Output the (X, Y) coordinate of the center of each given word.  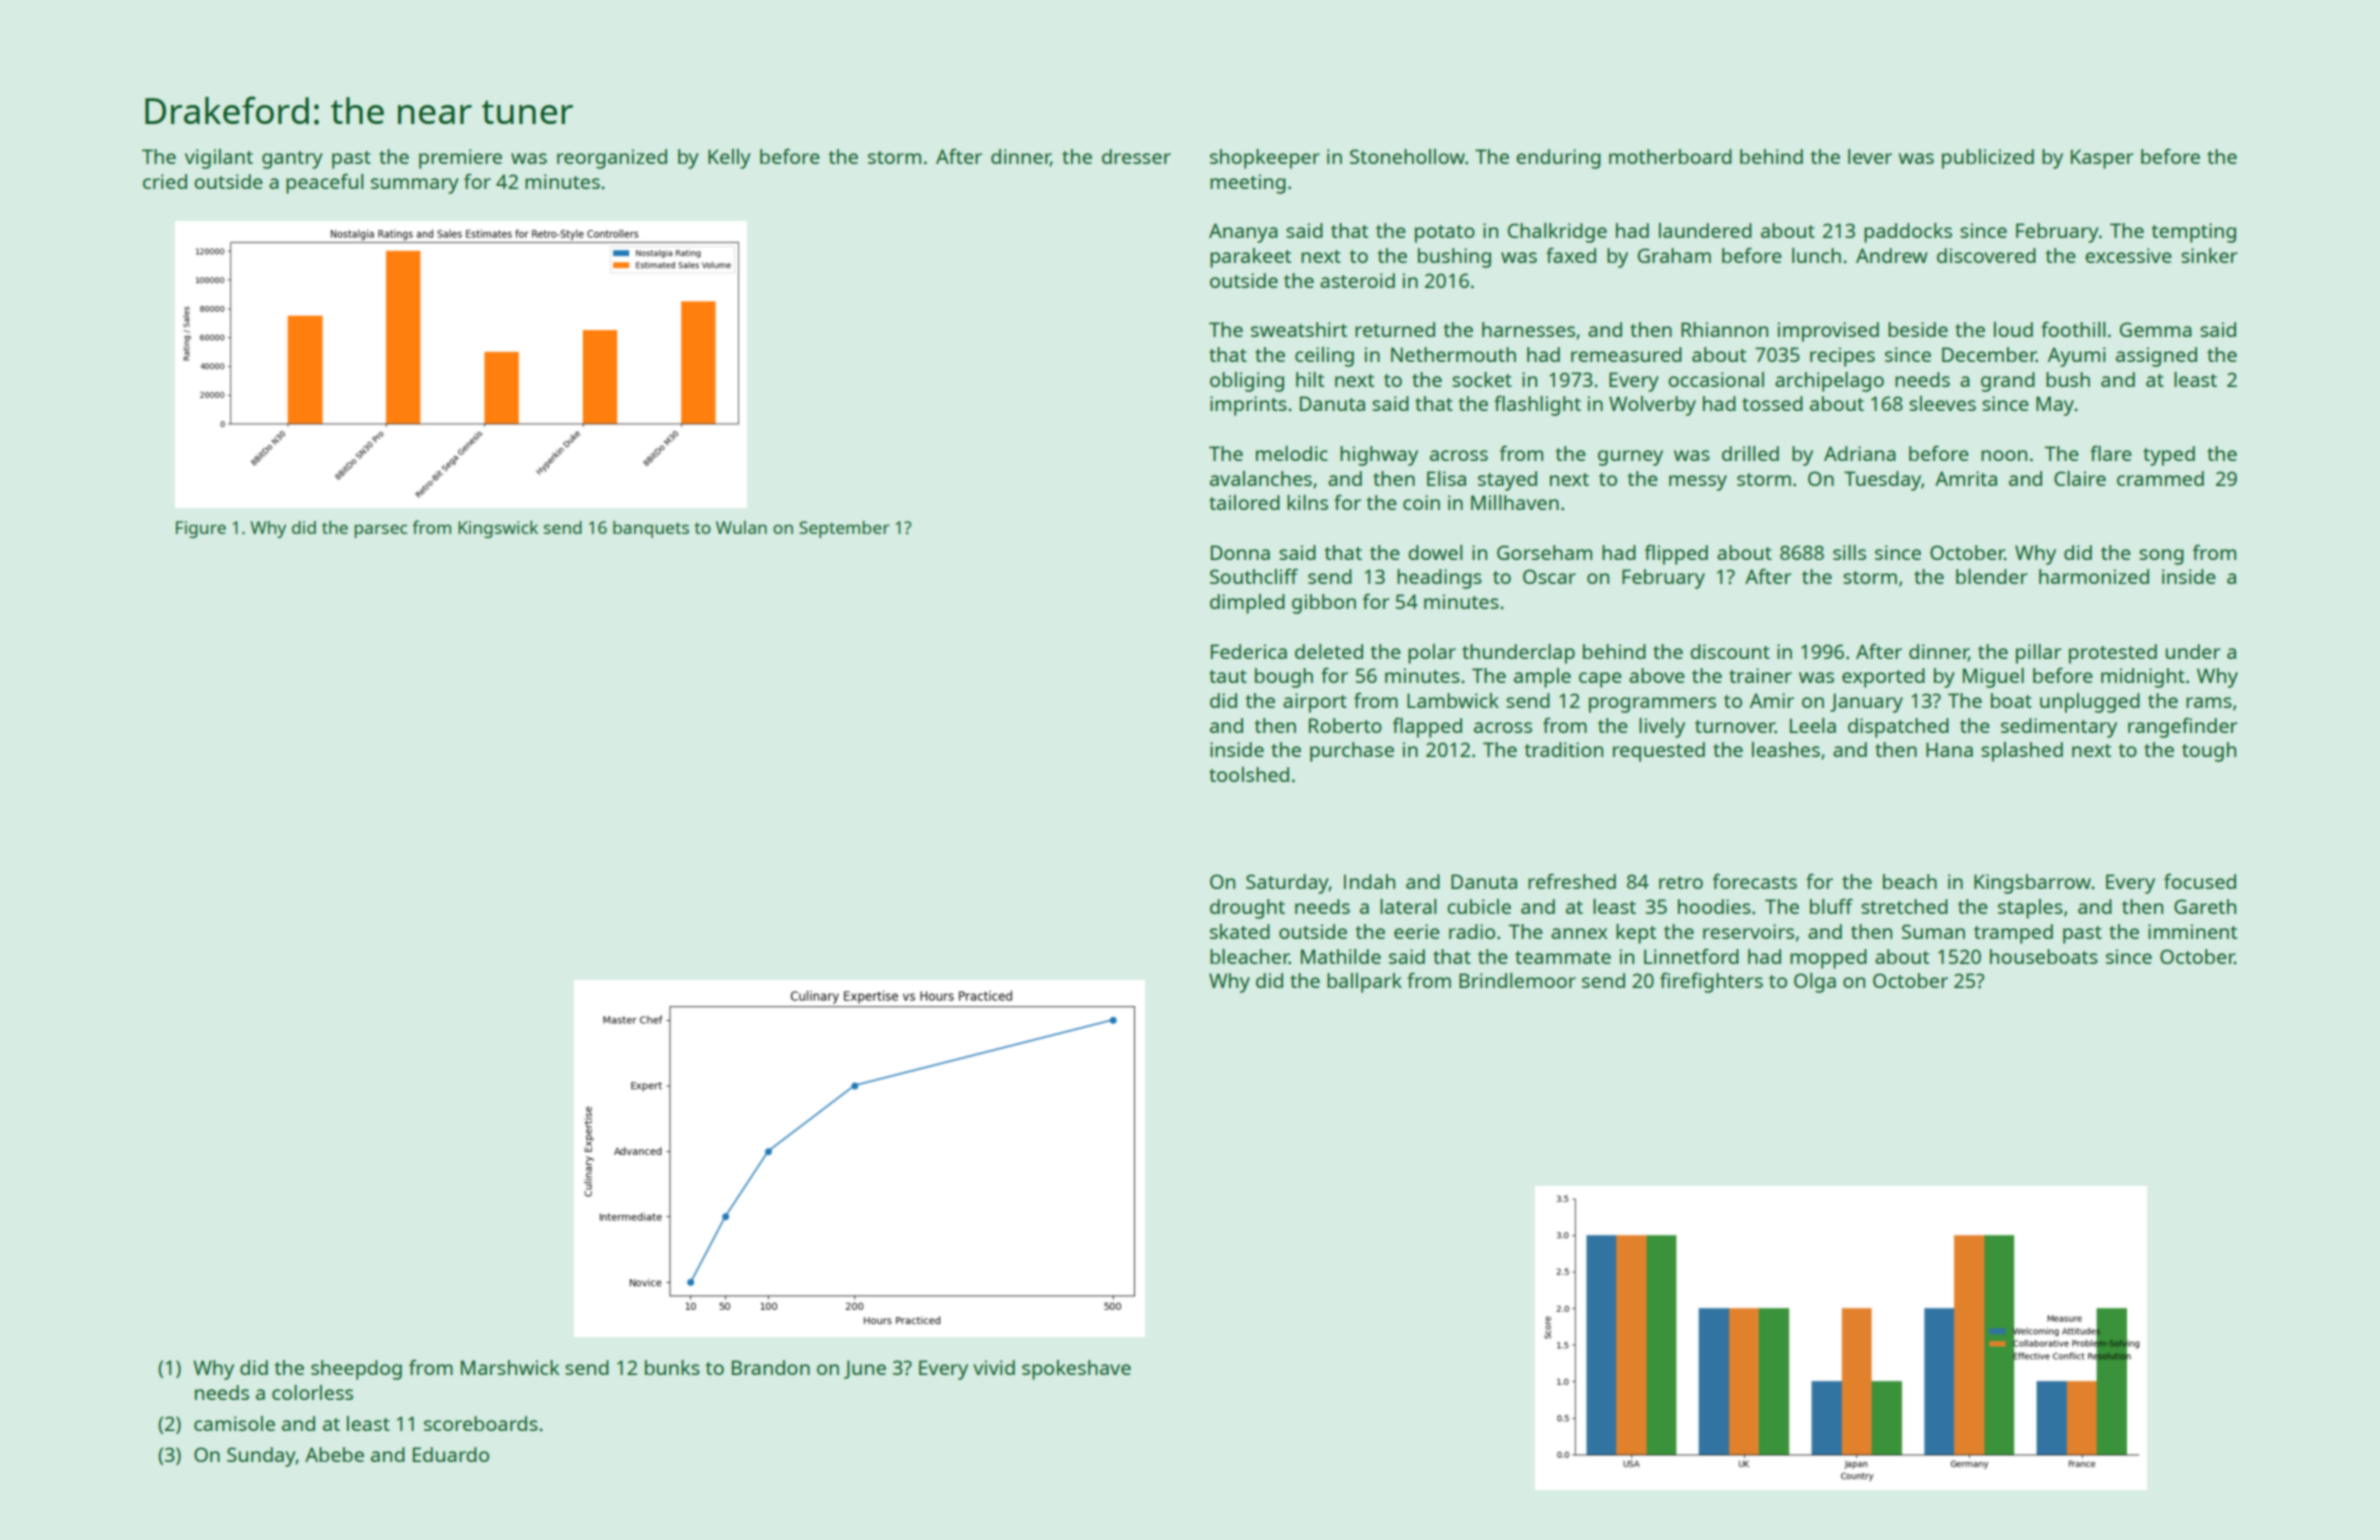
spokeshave (1076, 1370)
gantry (292, 160)
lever (1870, 156)
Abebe (334, 1454)
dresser (1136, 156)
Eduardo (451, 1454)
